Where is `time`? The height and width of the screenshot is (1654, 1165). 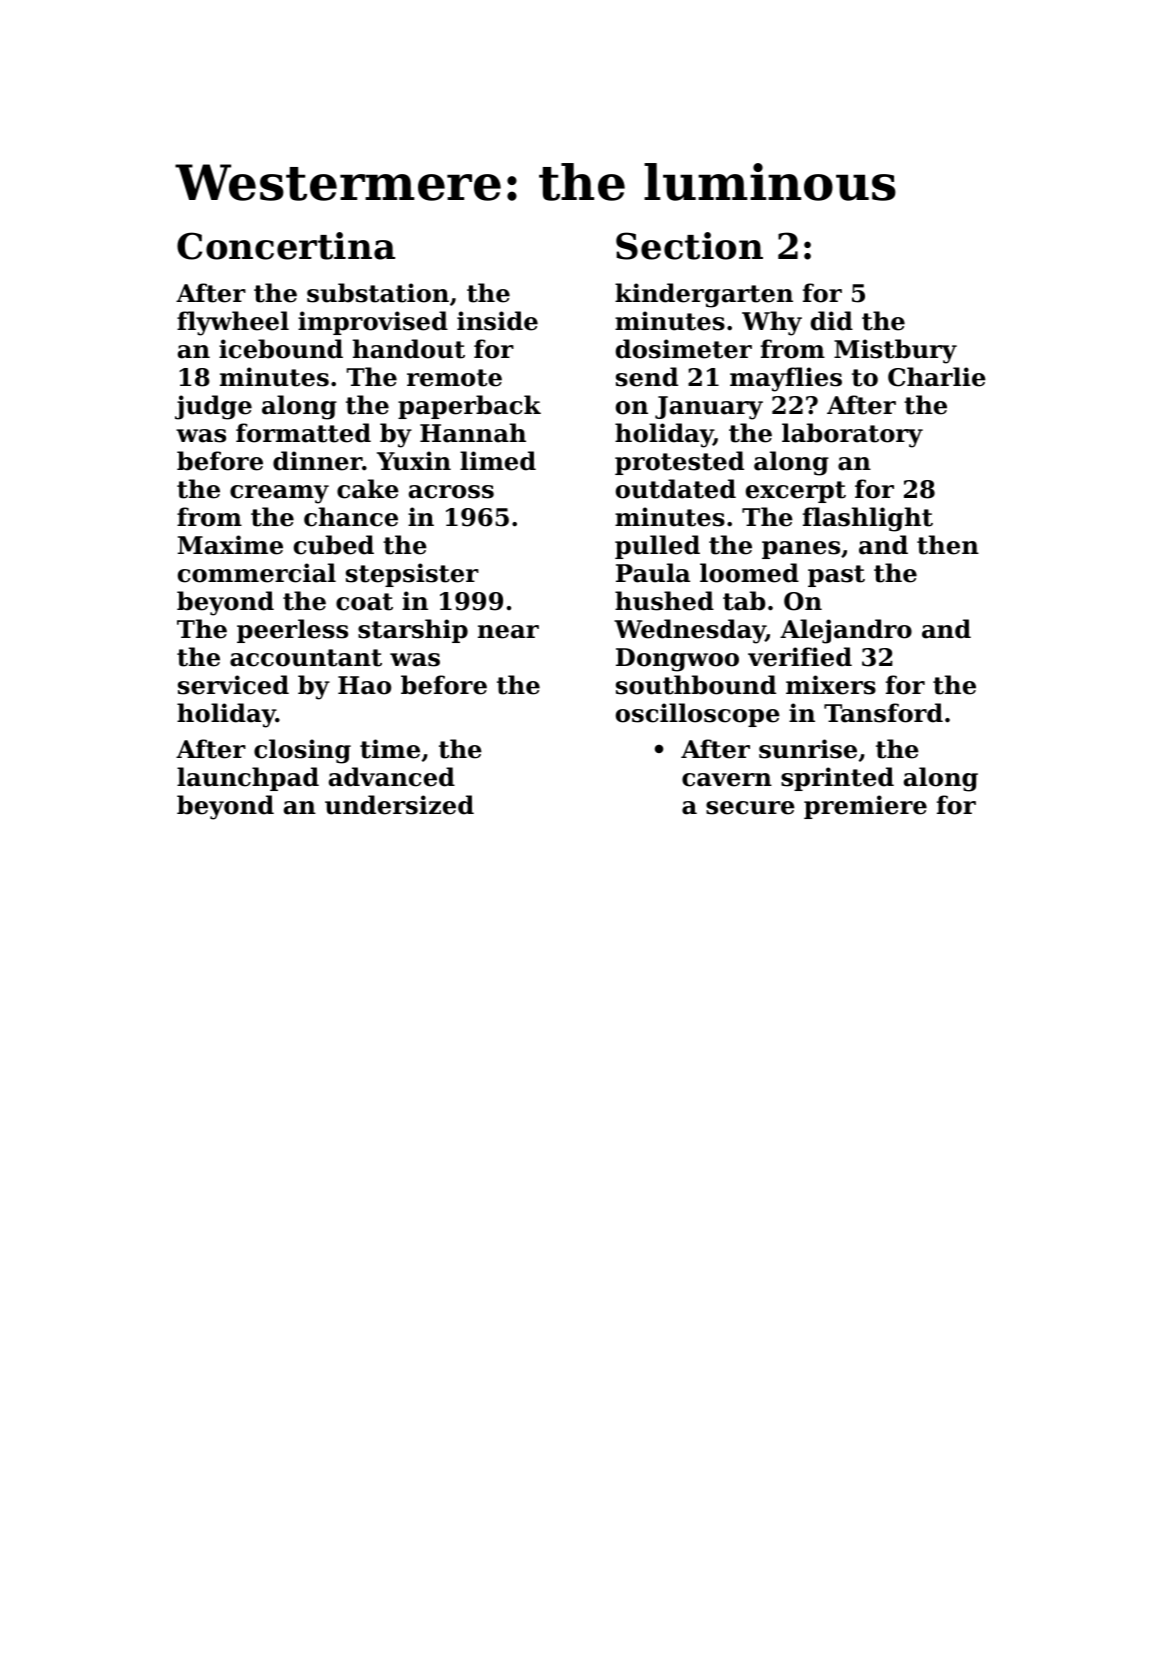 time is located at coordinates (390, 749).
